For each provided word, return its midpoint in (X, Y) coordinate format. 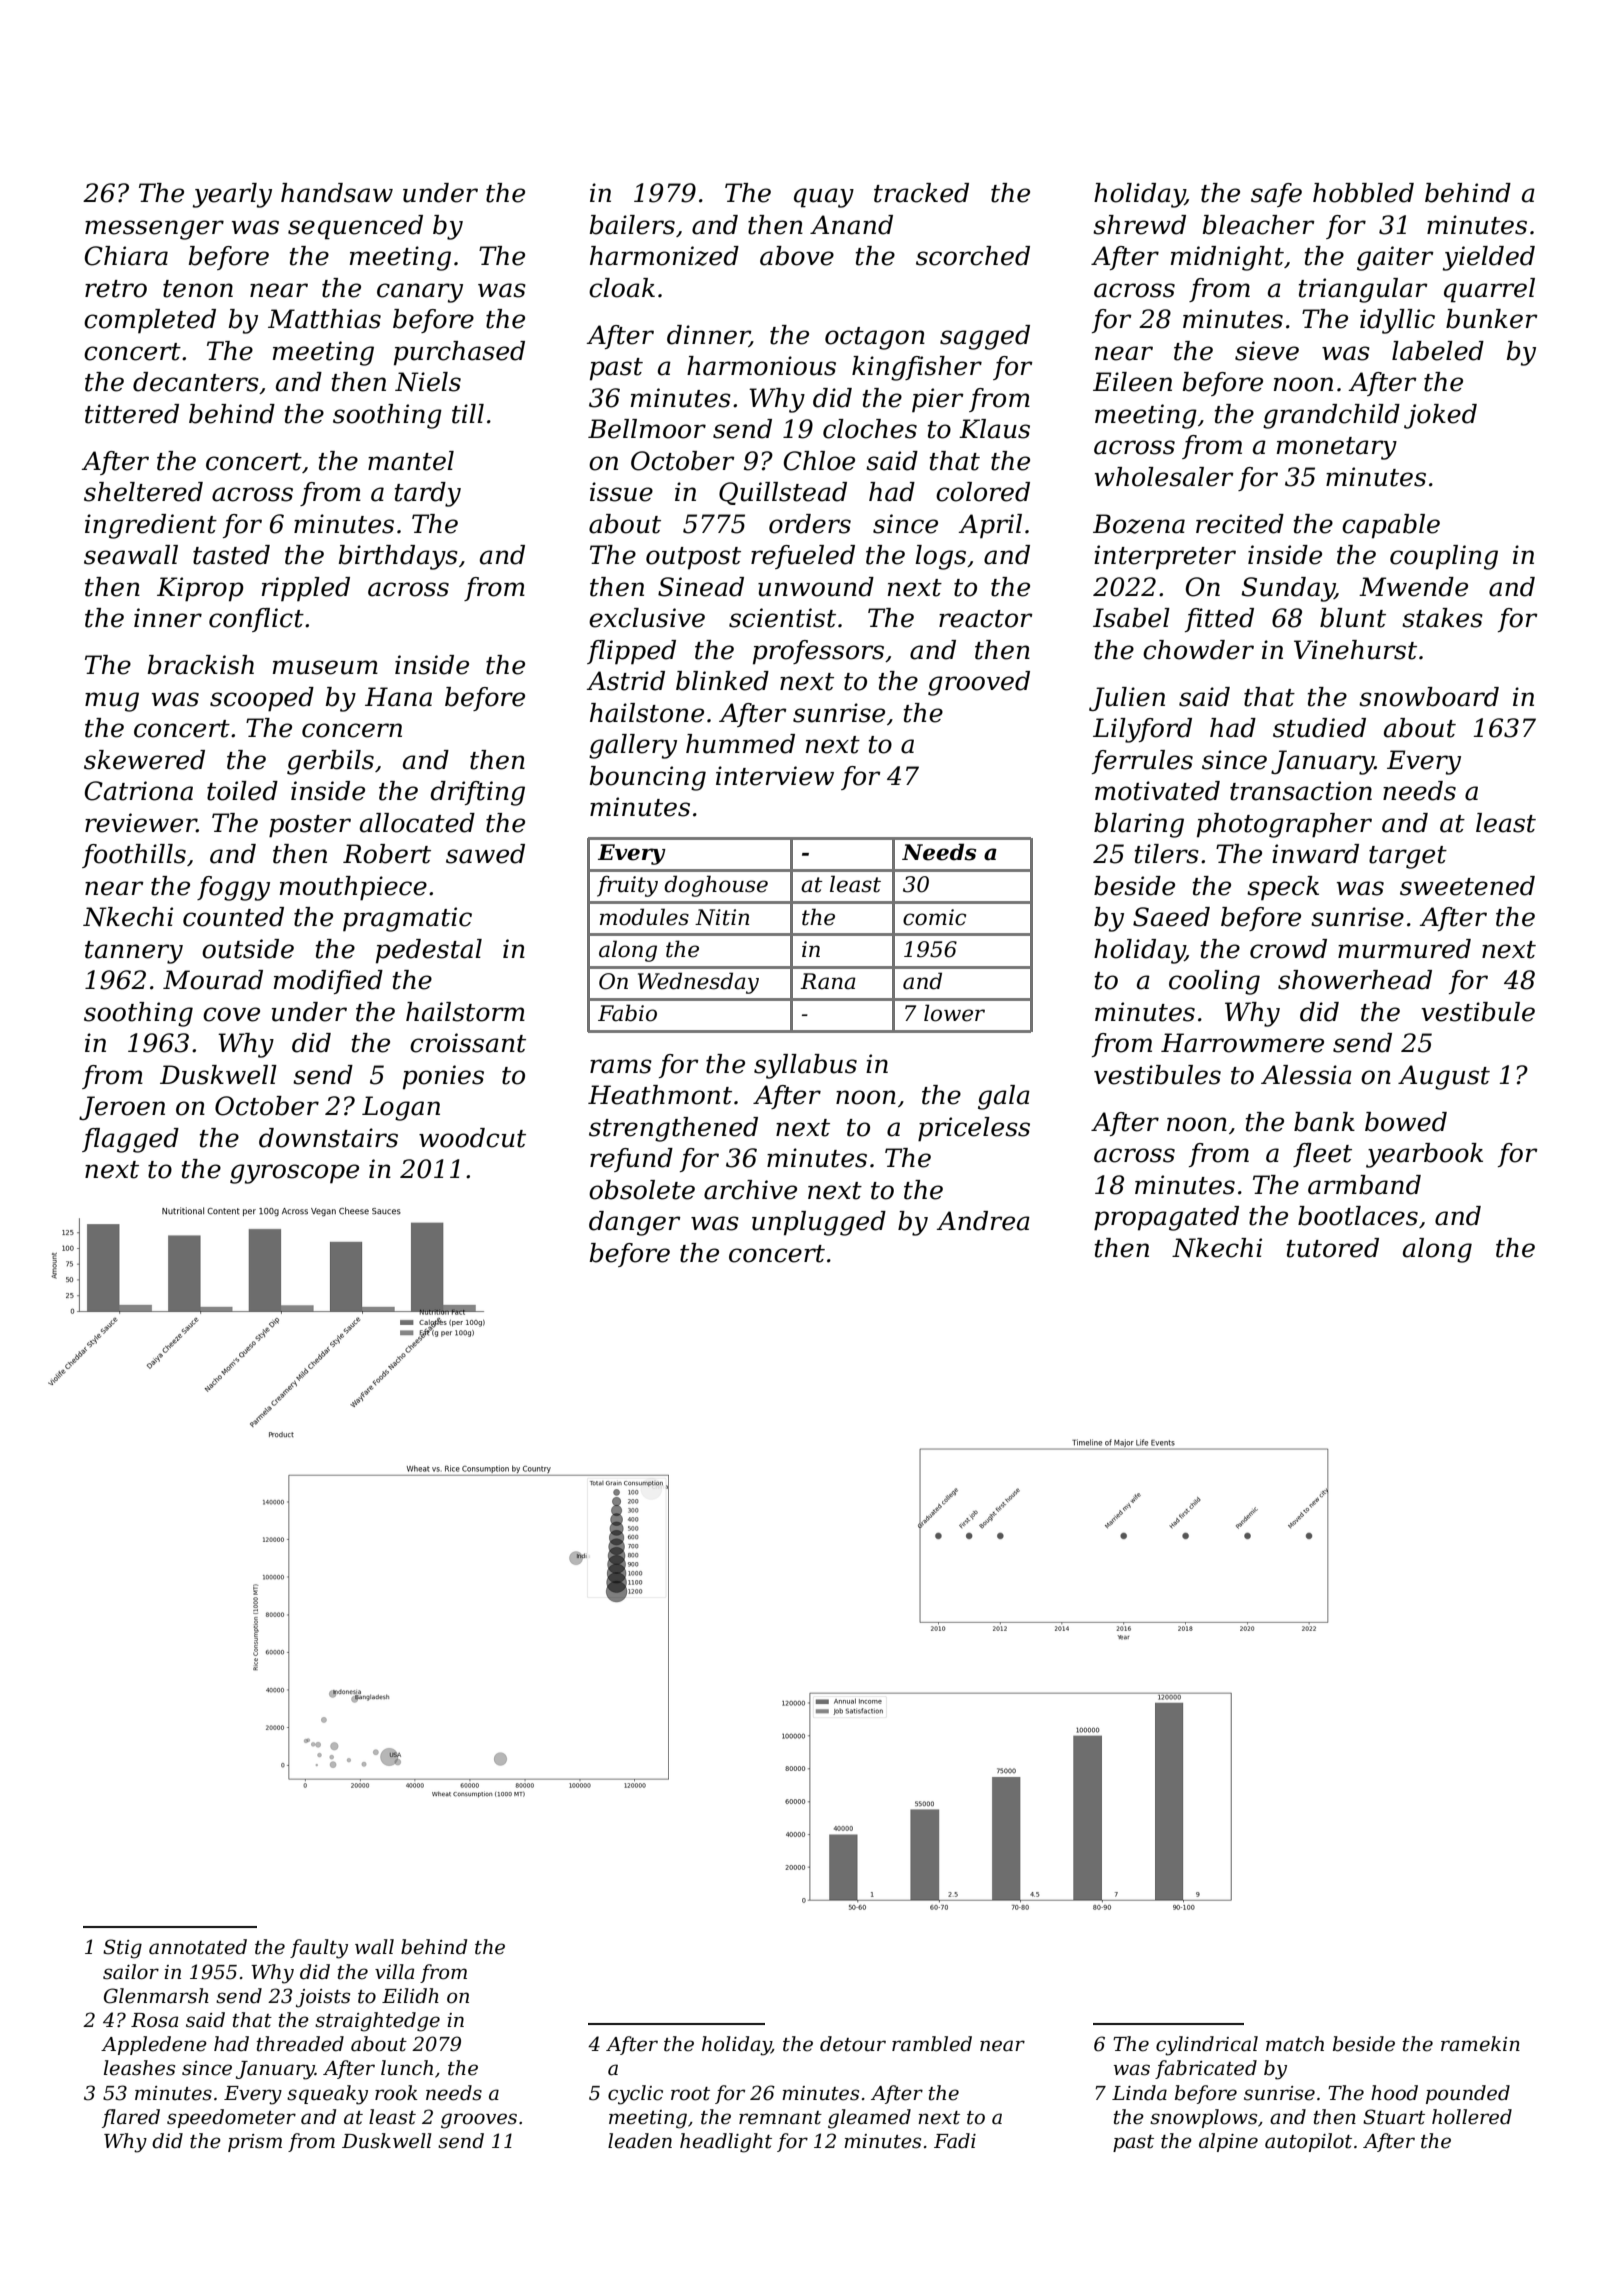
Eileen (1132, 382)
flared (131, 2118)
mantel (411, 461)
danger (635, 1223)
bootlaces (1358, 1216)
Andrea (983, 1221)
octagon (875, 338)
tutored (1333, 1248)
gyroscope (294, 1174)
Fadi (955, 2141)
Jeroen (122, 1108)
